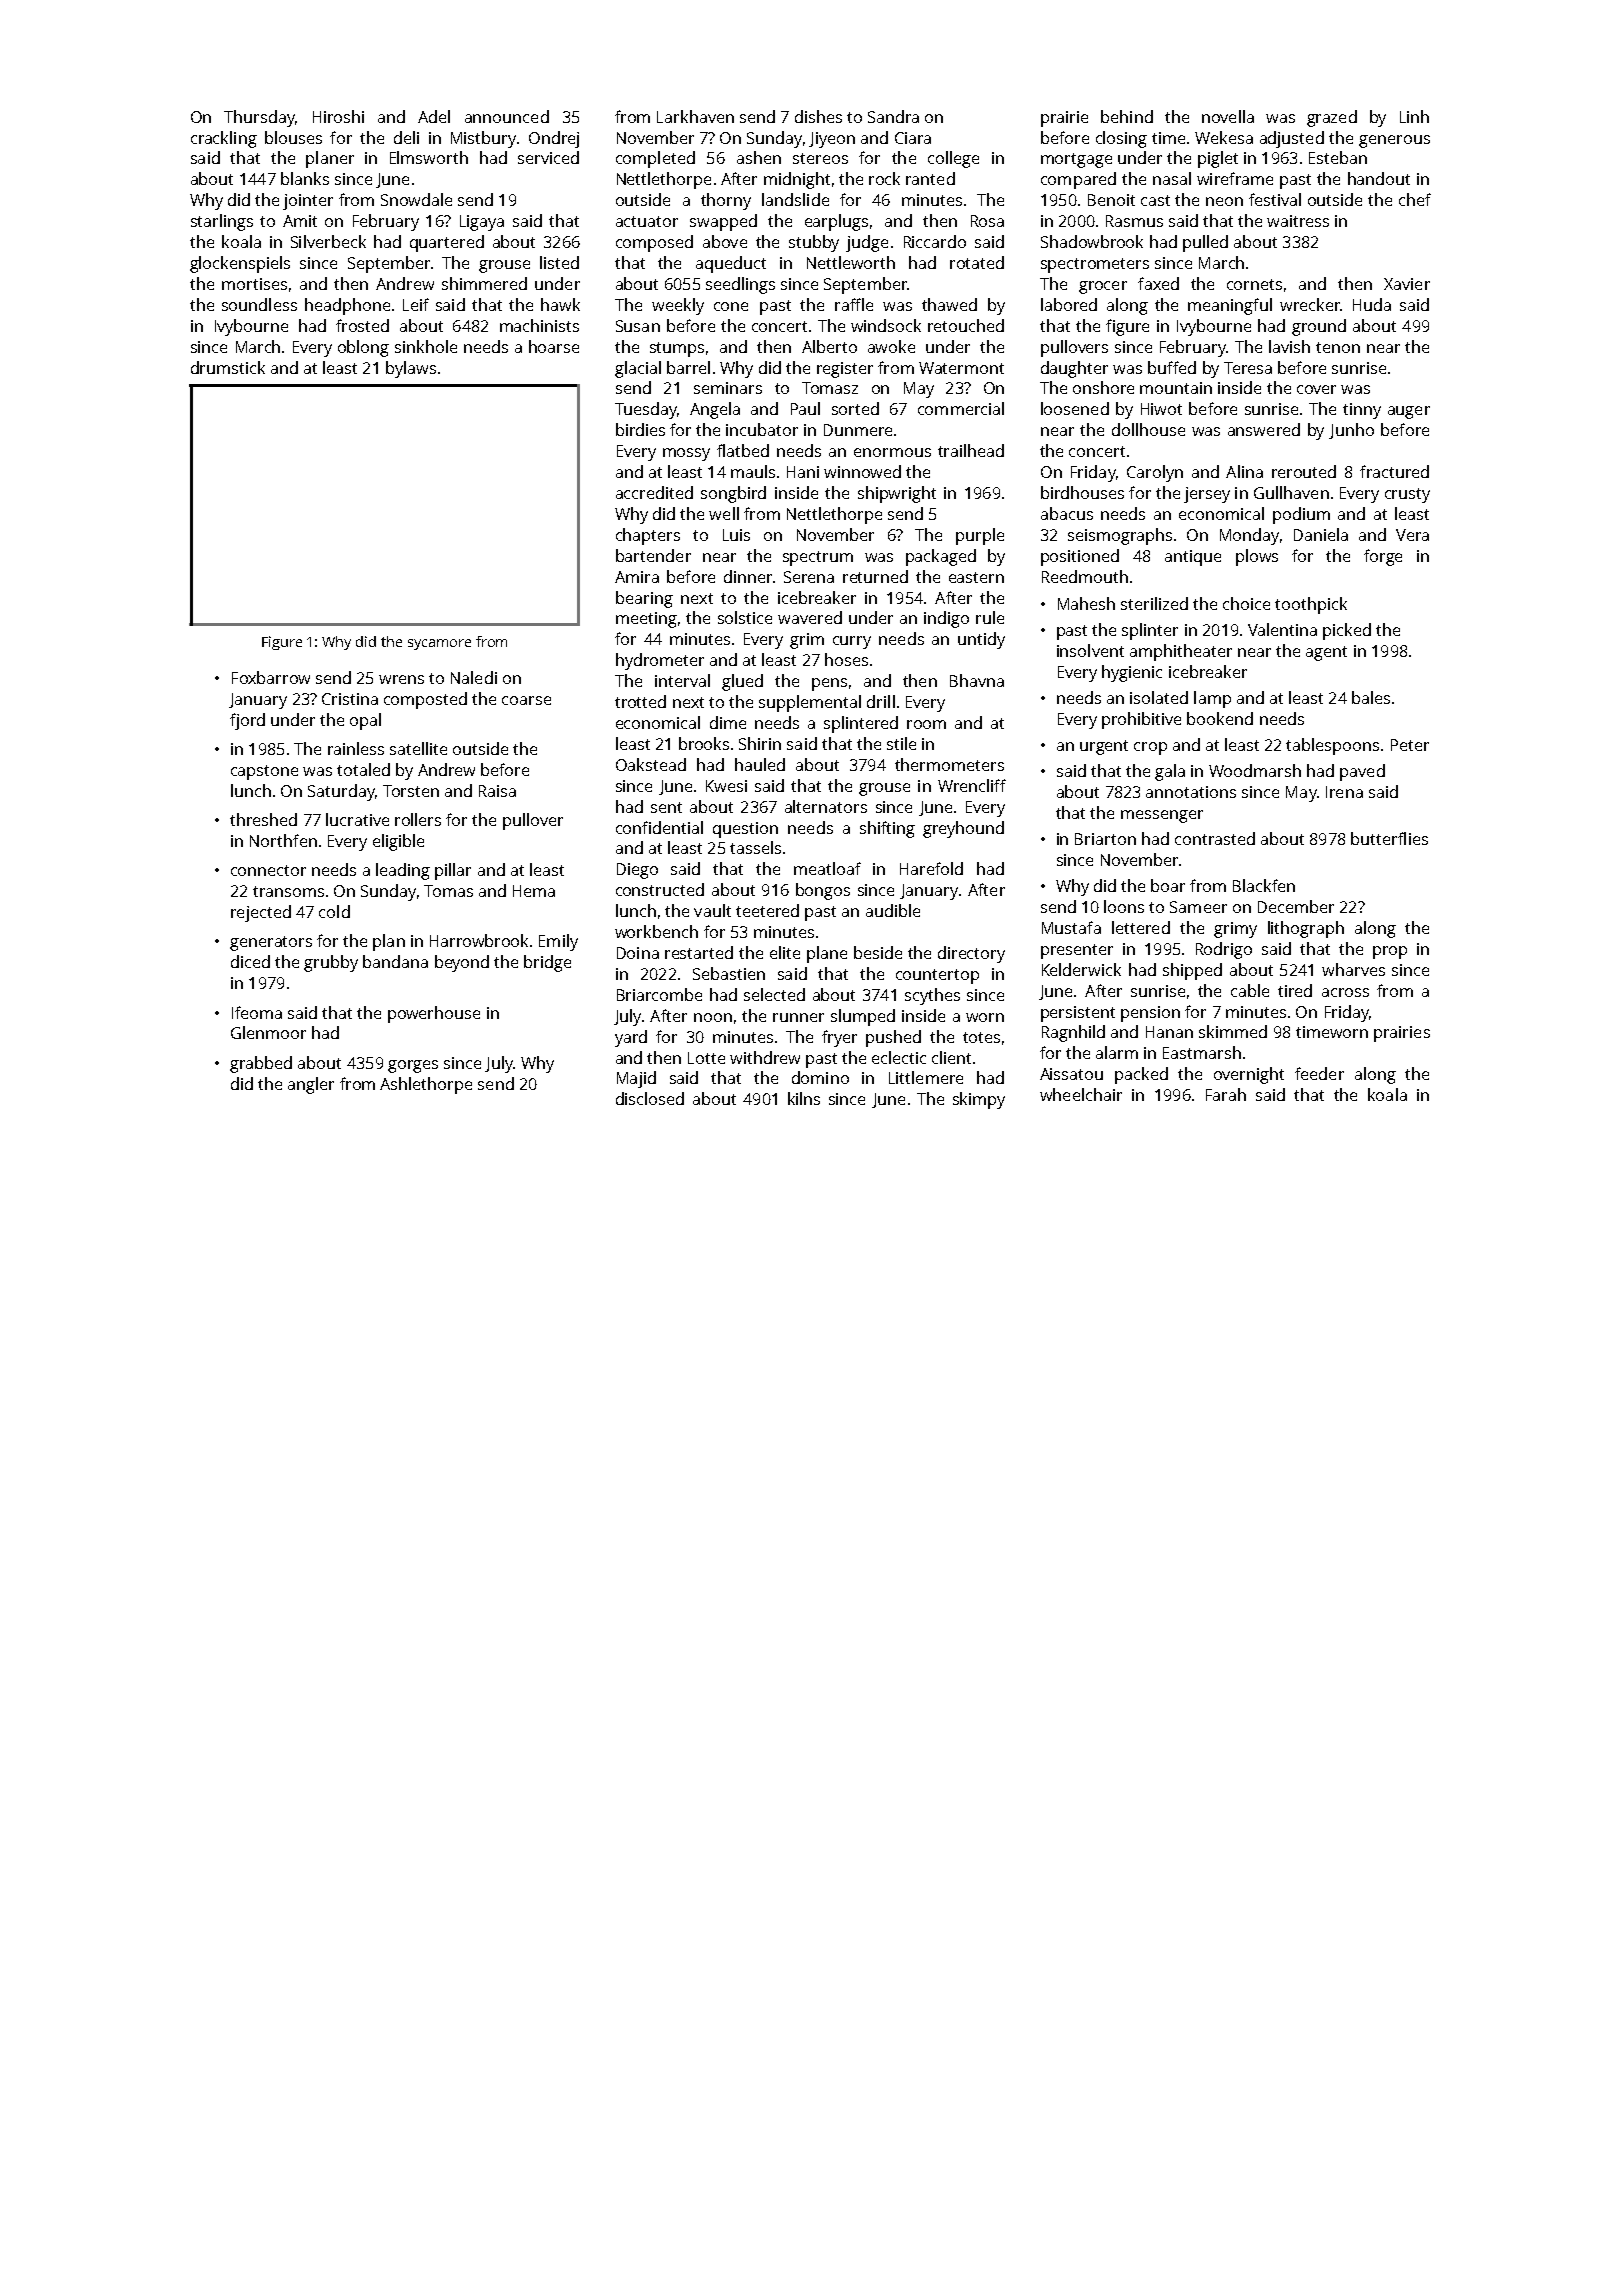 The width and height of the document is (1620, 2292). Describe the element at coordinates (935, 241) in the document. I see `Riccardo` at that location.
